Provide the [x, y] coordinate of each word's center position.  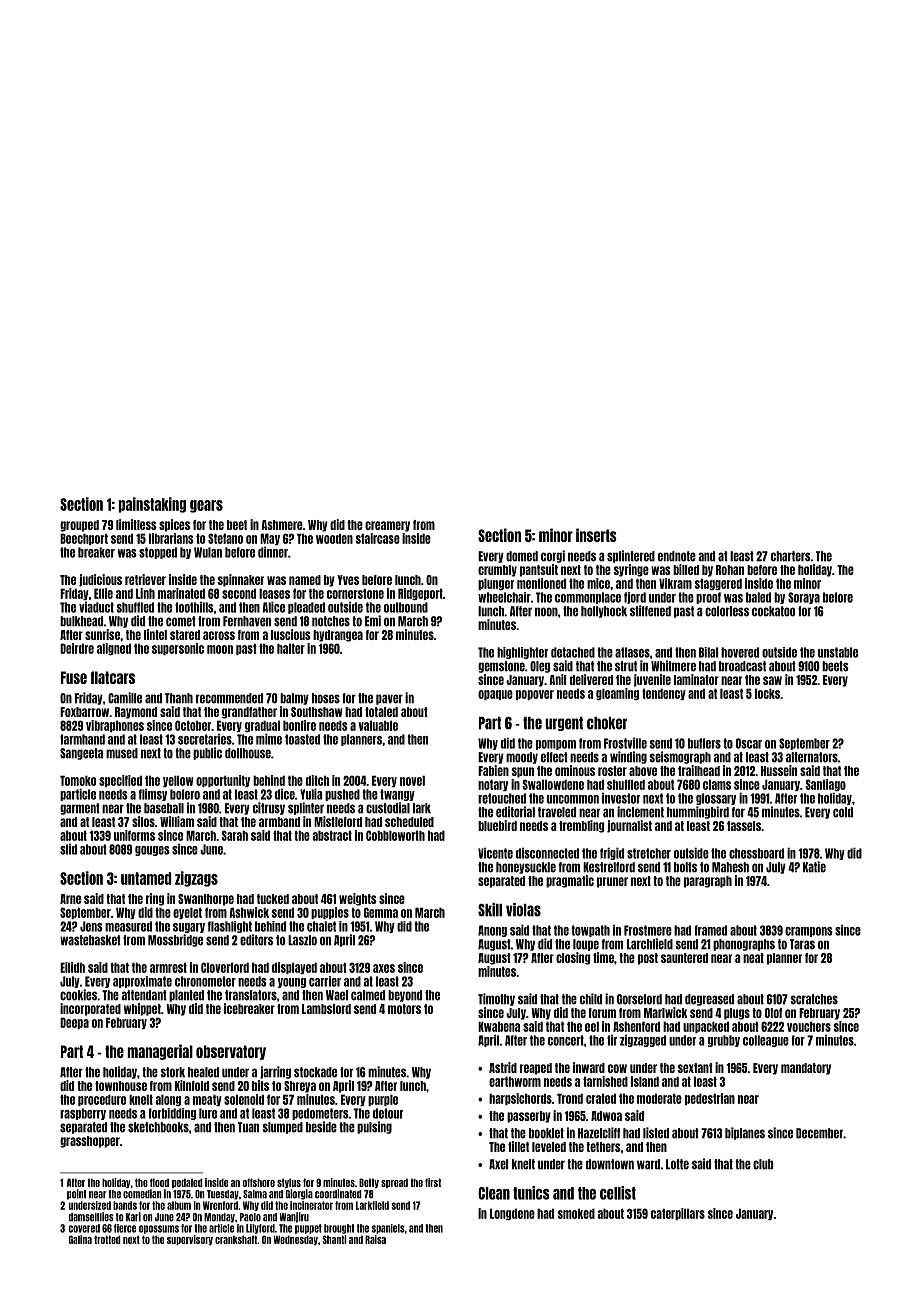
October [193, 725]
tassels [744, 826]
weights [358, 899]
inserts [596, 535]
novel [412, 780]
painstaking [152, 505]
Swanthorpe [206, 900]
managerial [160, 1052]
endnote [677, 556]
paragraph [708, 882]
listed [656, 1133]
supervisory [190, 1240]
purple [383, 1100]
